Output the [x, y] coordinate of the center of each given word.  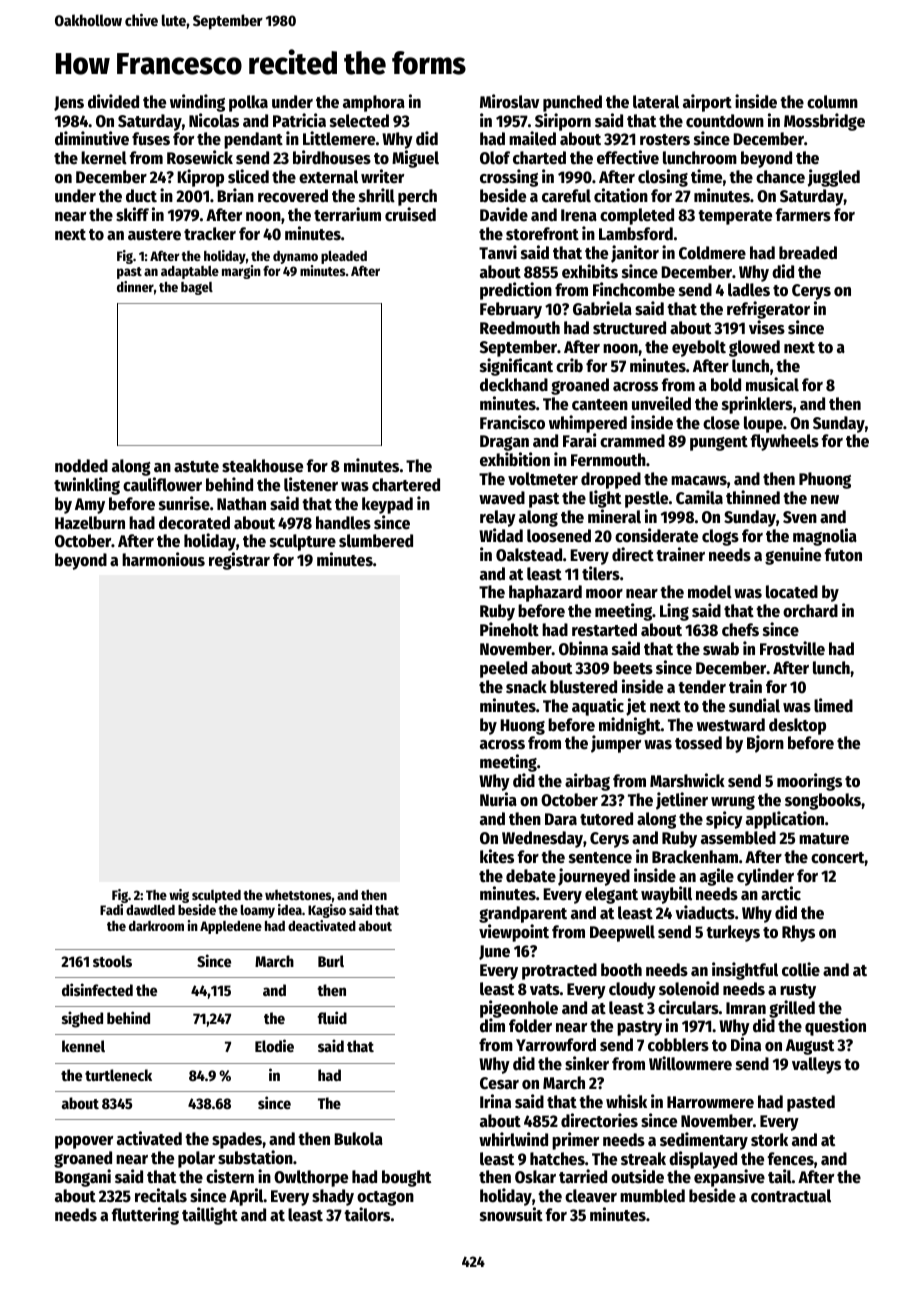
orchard [810, 611]
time [706, 176]
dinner [135, 286]
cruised [410, 214]
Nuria [498, 799]
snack [526, 687]
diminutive [92, 138]
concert [838, 858]
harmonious [163, 559]
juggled [834, 178]
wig [179, 896]
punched [572, 103]
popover [84, 1142]
